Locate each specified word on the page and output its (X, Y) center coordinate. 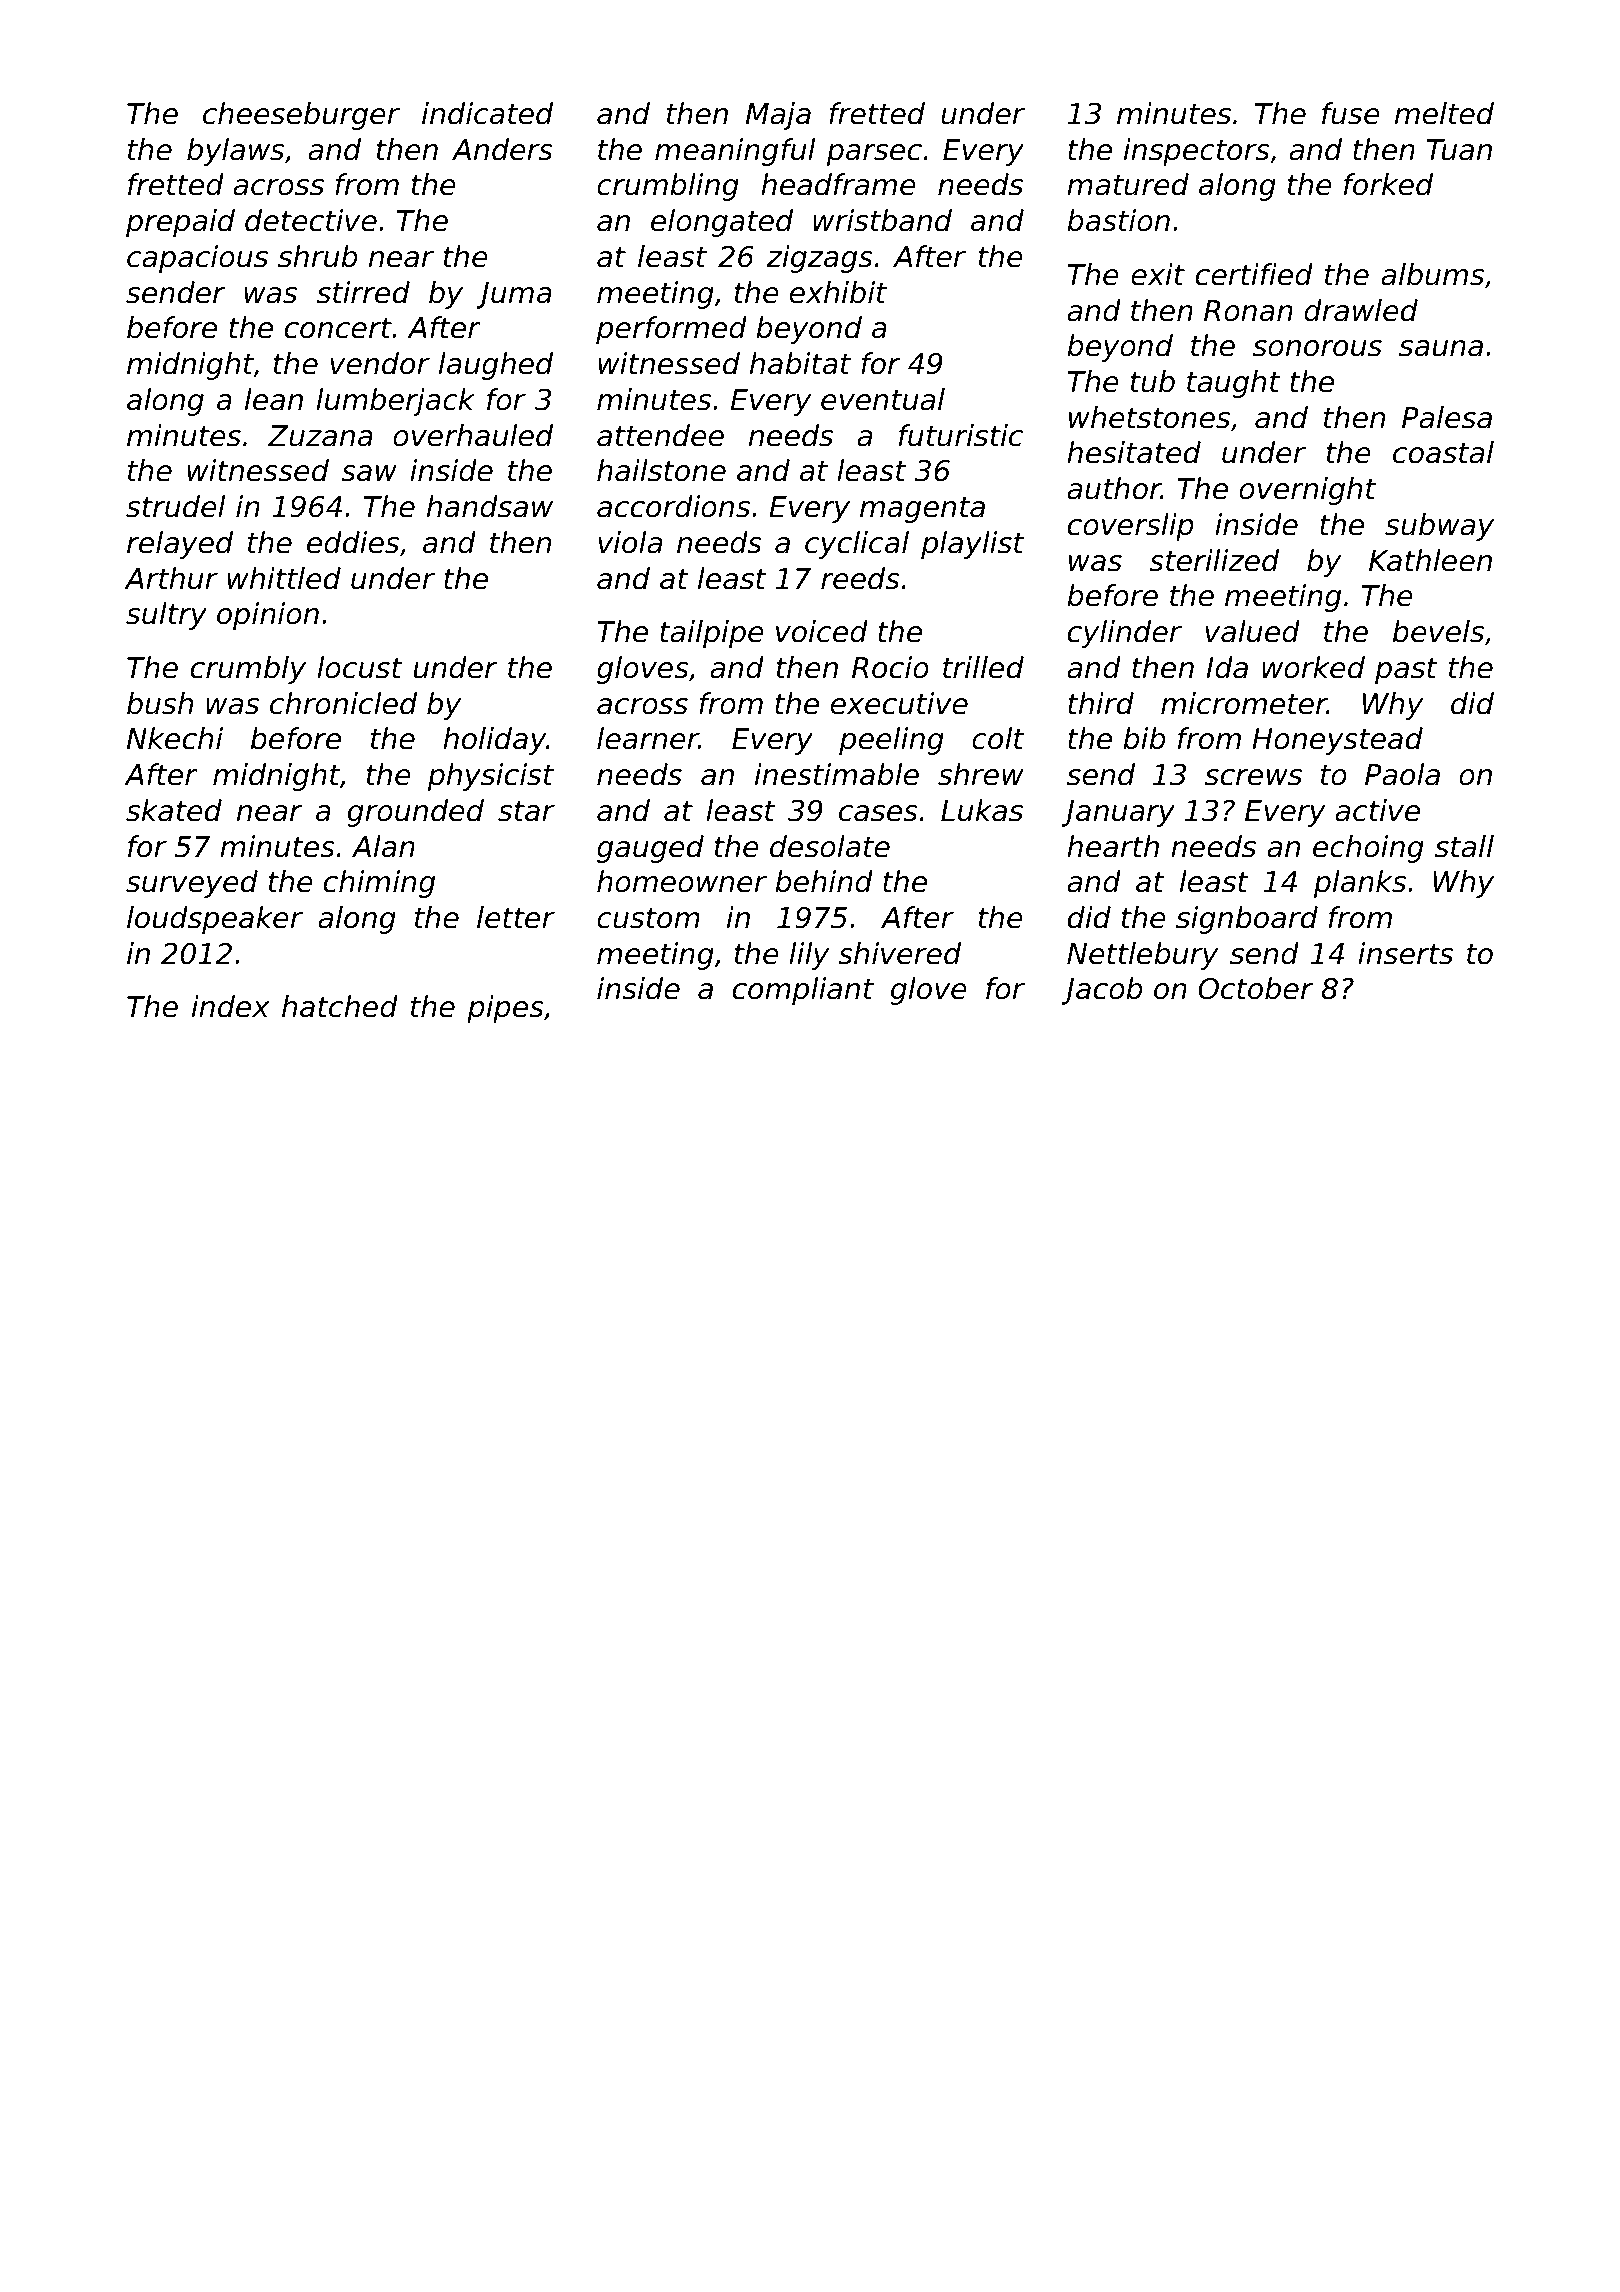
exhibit (838, 292)
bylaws (235, 152)
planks (1360, 884)
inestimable (837, 774)
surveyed (192, 884)
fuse (1351, 113)
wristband (882, 220)
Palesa (1447, 417)
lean (274, 399)
